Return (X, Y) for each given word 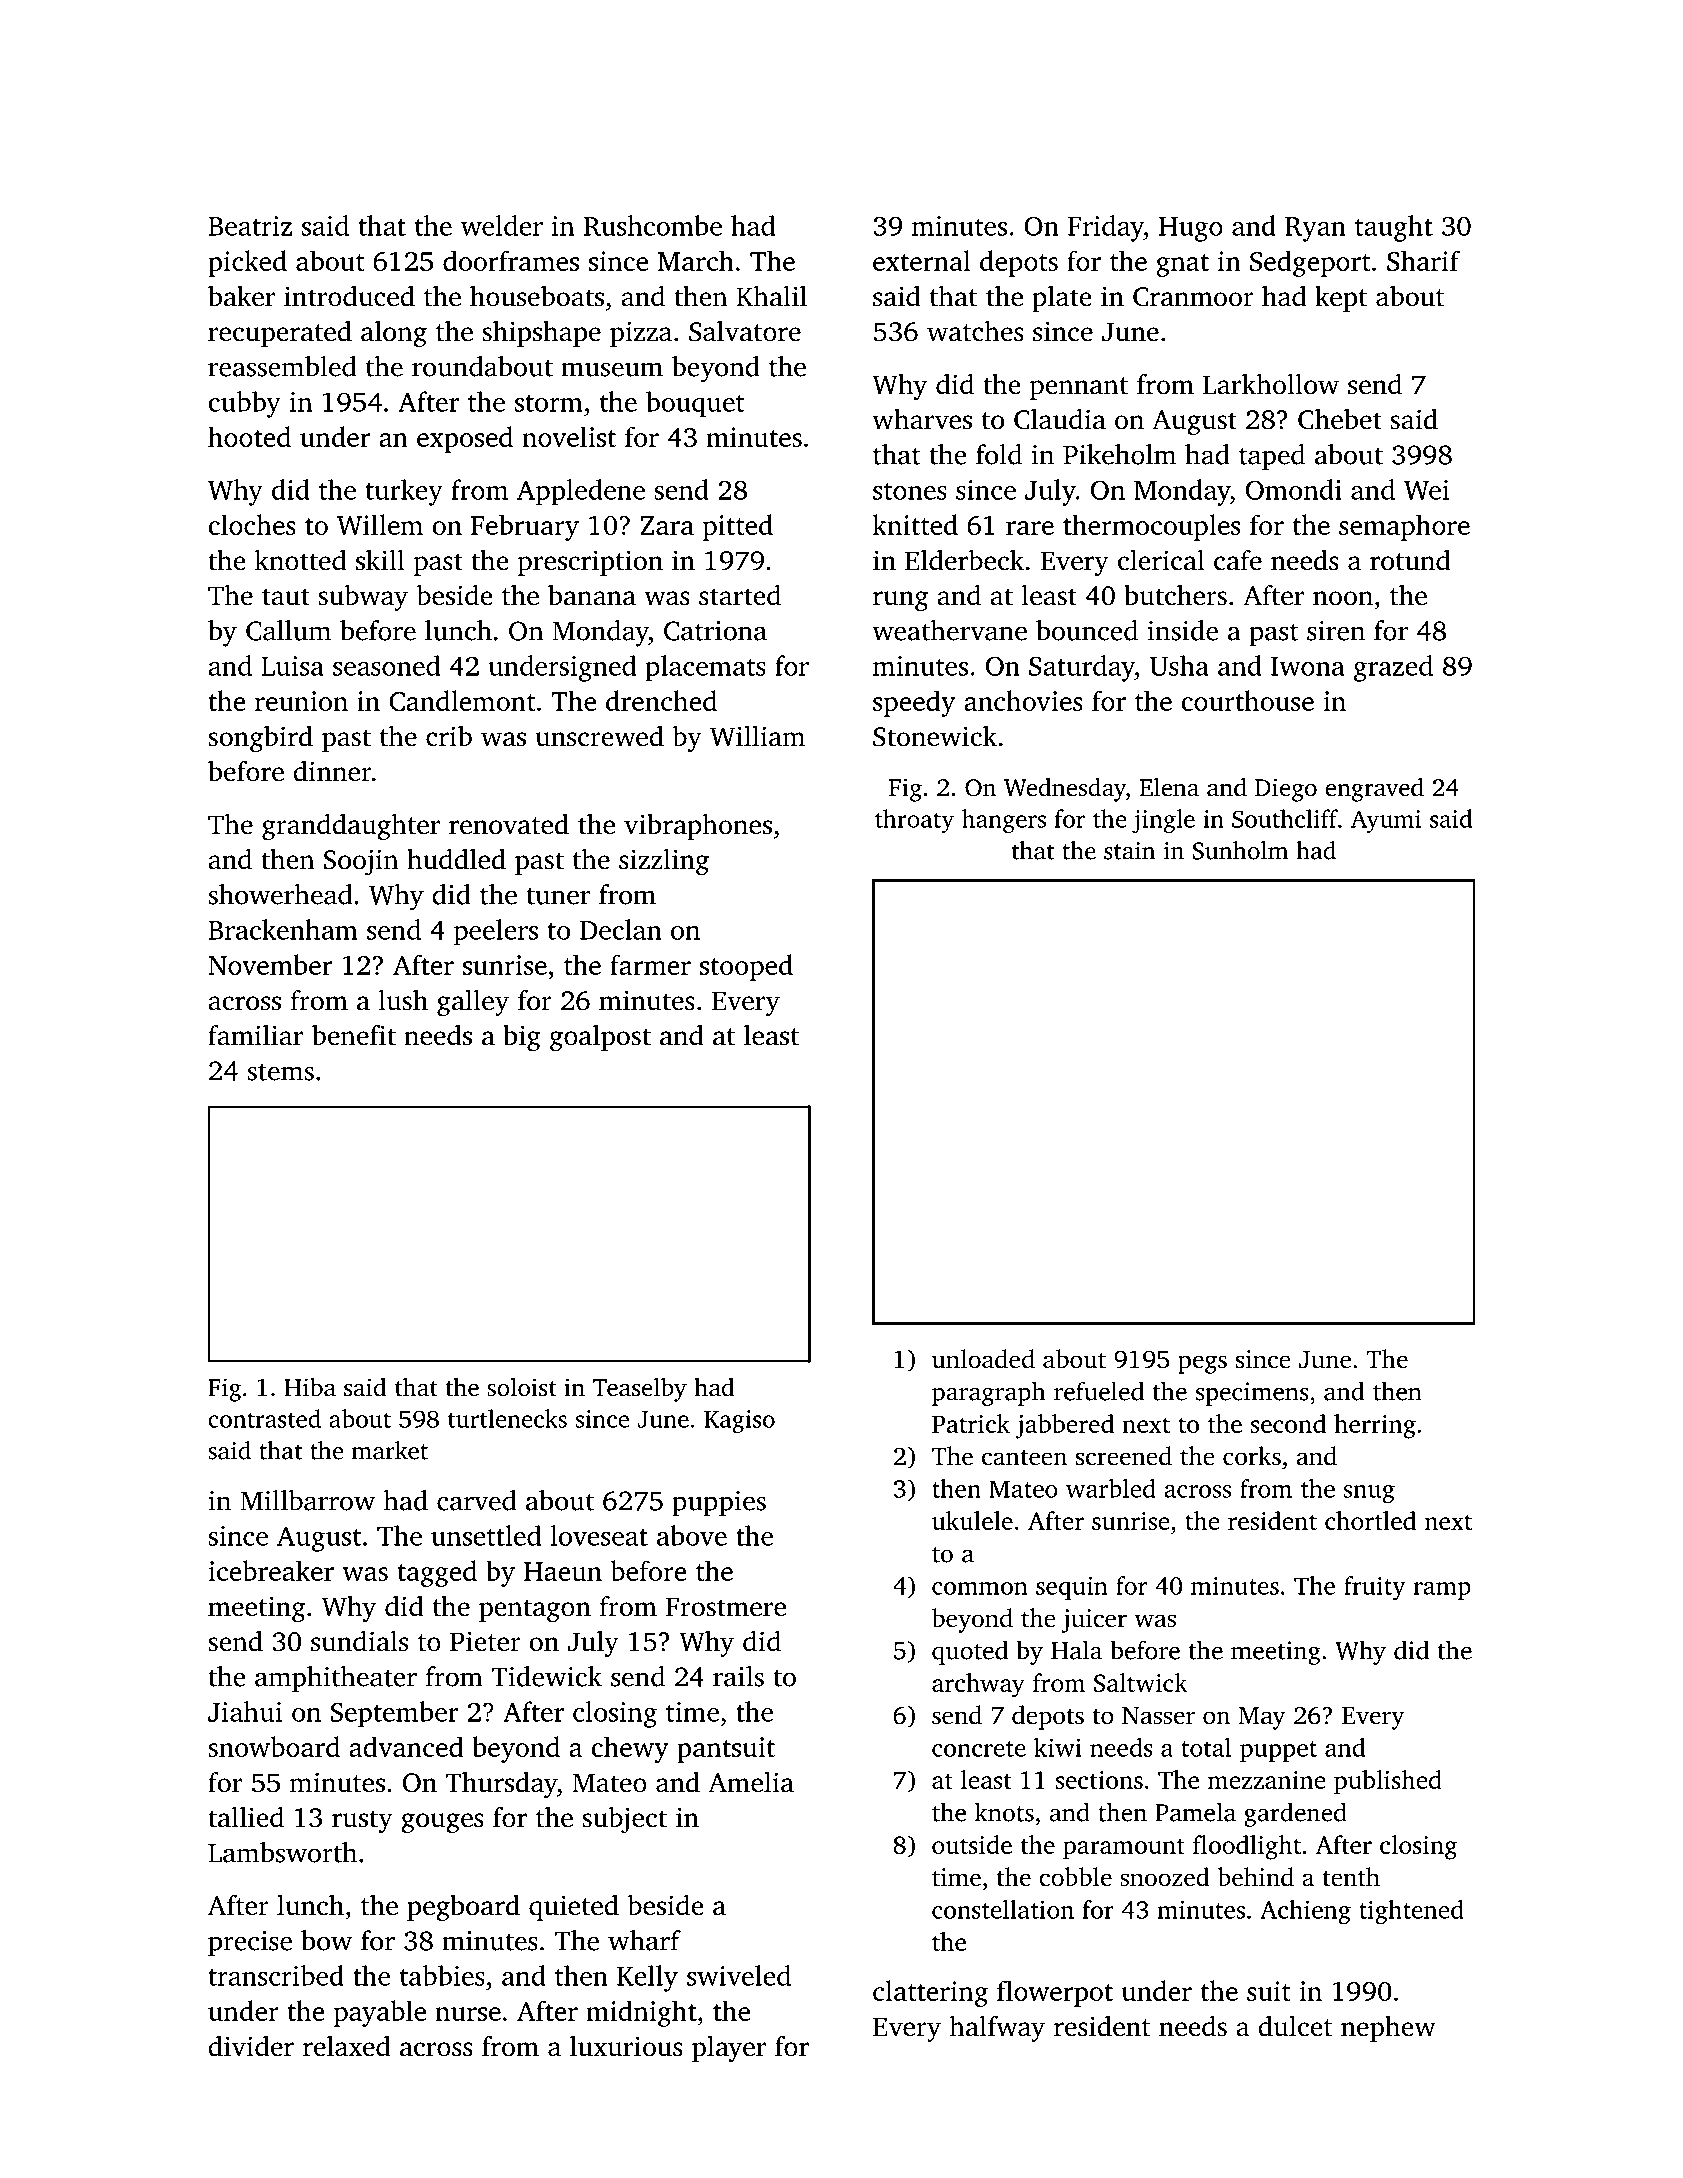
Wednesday (1065, 790)
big (522, 1038)
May (1262, 1718)
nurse (468, 2014)
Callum (288, 630)
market (390, 1450)
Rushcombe (653, 225)
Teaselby (640, 1390)
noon (1343, 598)
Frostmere (726, 1607)
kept (1341, 298)
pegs (1202, 1364)
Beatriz (250, 226)
